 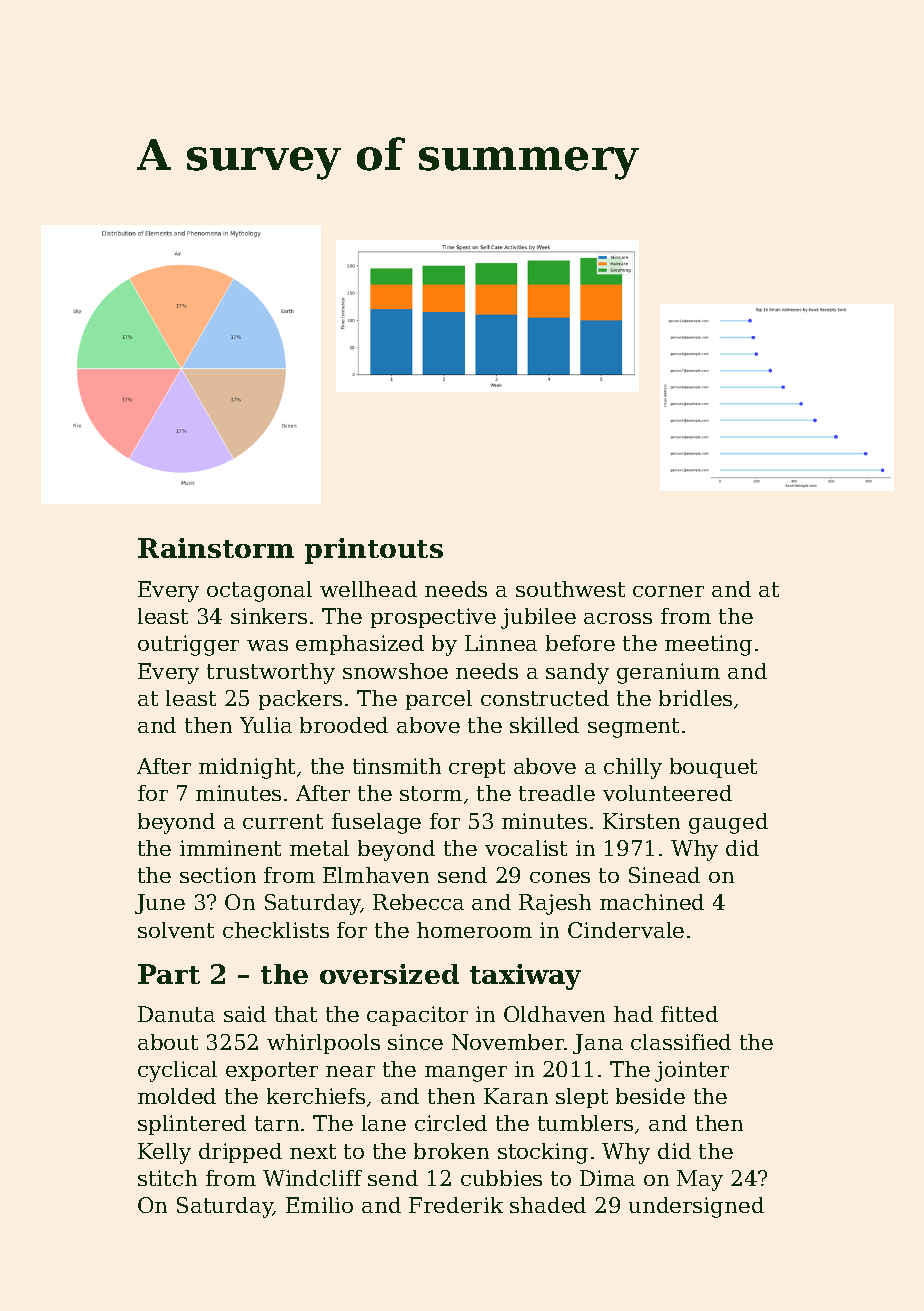 What do you see at coordinates (245, 1014) in the page?
I see `said` at bounding box center [245, 1014].
